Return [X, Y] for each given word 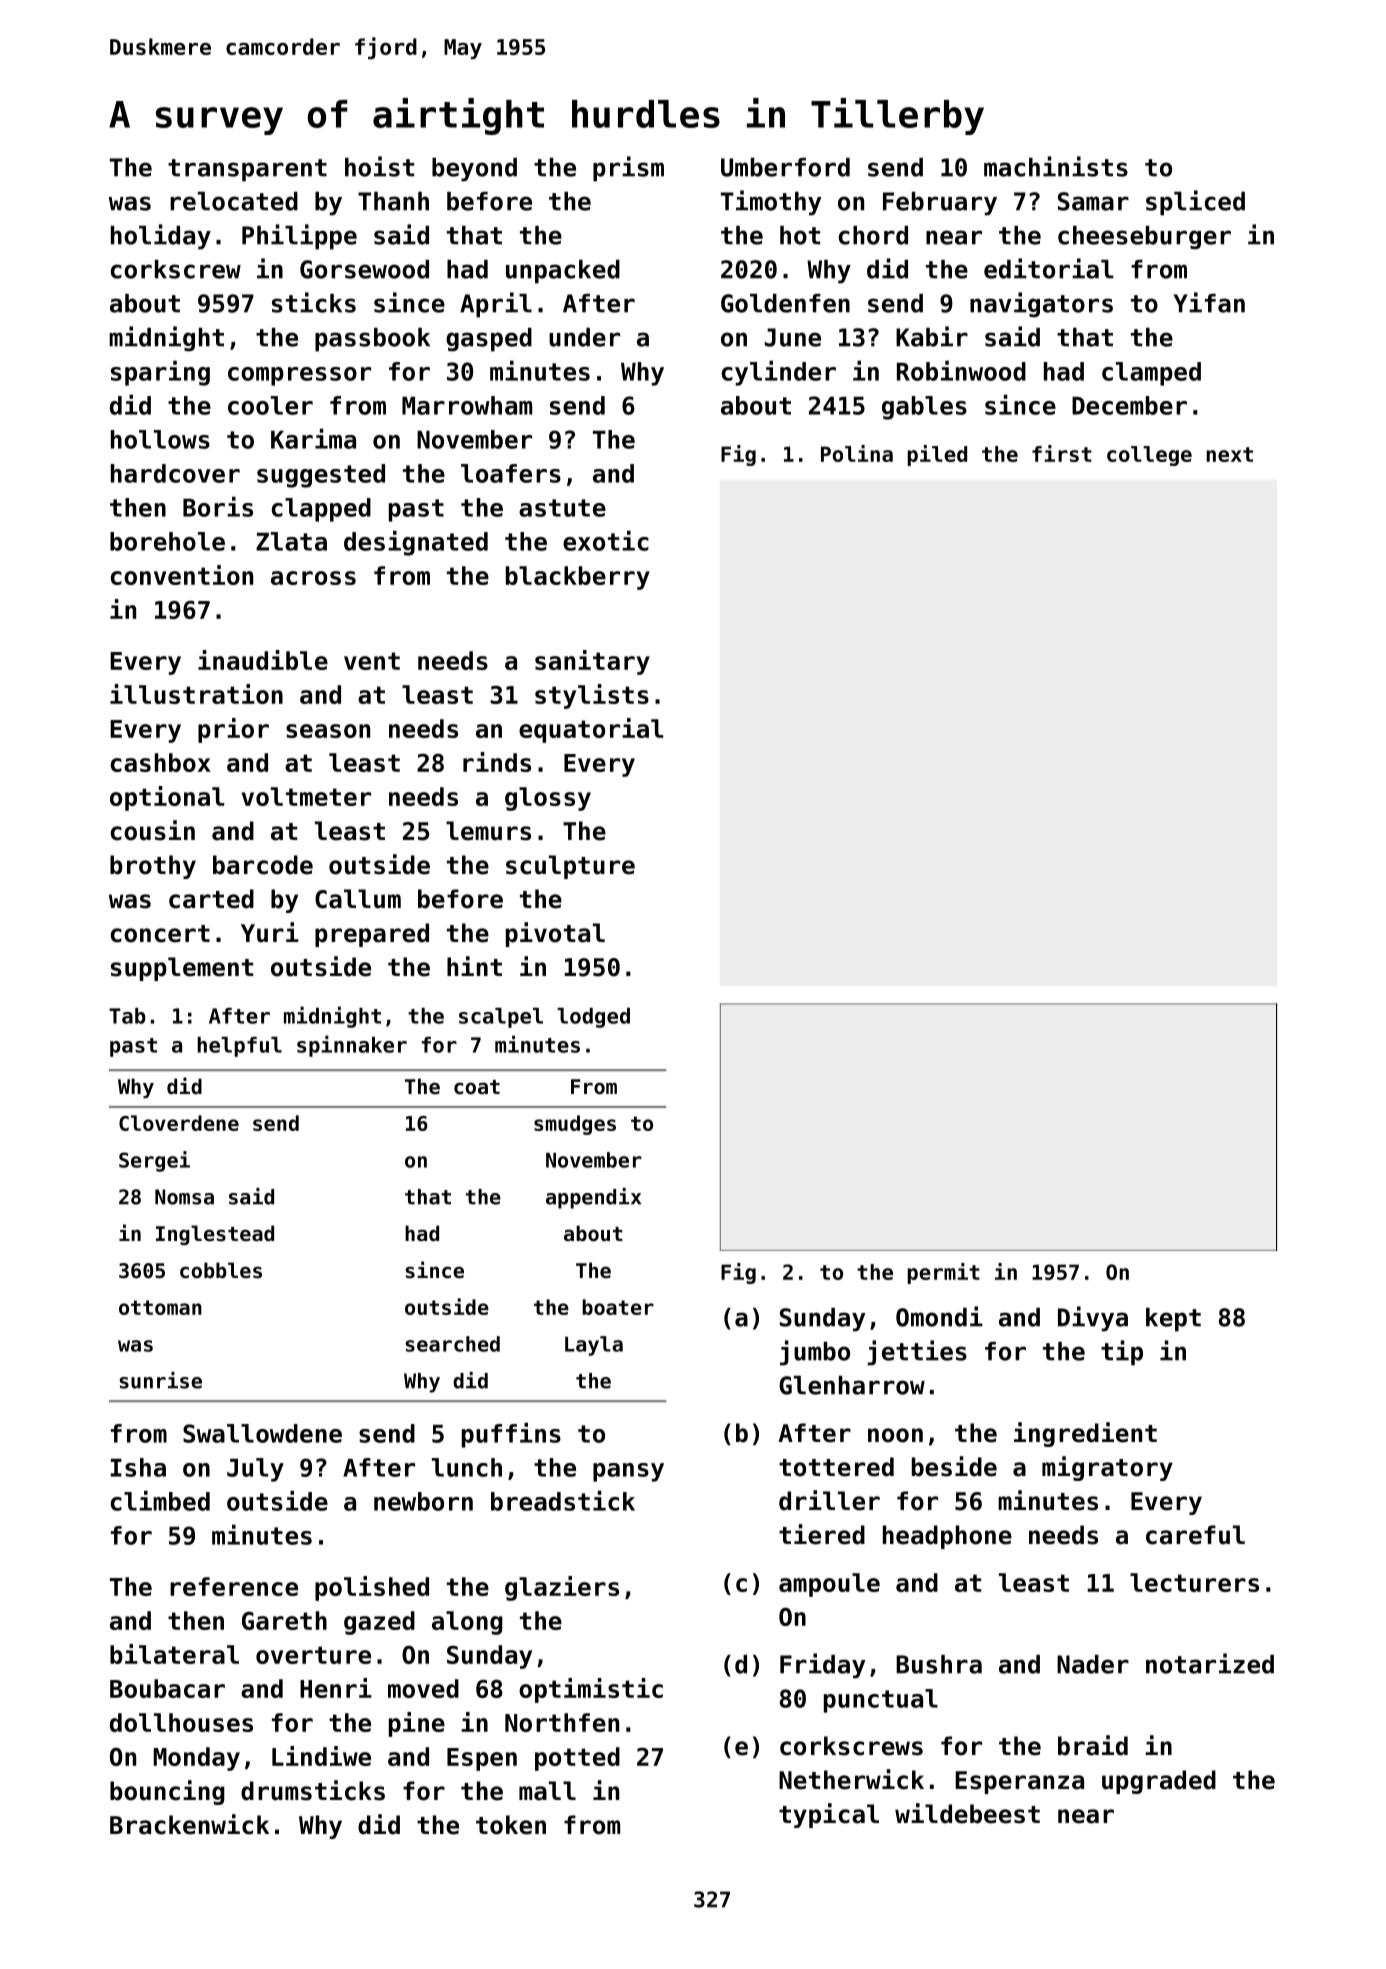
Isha [138, 1467]
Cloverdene [179, 1123]
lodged [593, 1018]
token [511, 1825]
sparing [160, 373]
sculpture [570, 867]
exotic [606, 540]
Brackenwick [189, 1824]
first [1062, 453]
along [467, 1623]
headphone [947, 1537]
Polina [857, 453]
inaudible [263, 660]
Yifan [1209, 302]
